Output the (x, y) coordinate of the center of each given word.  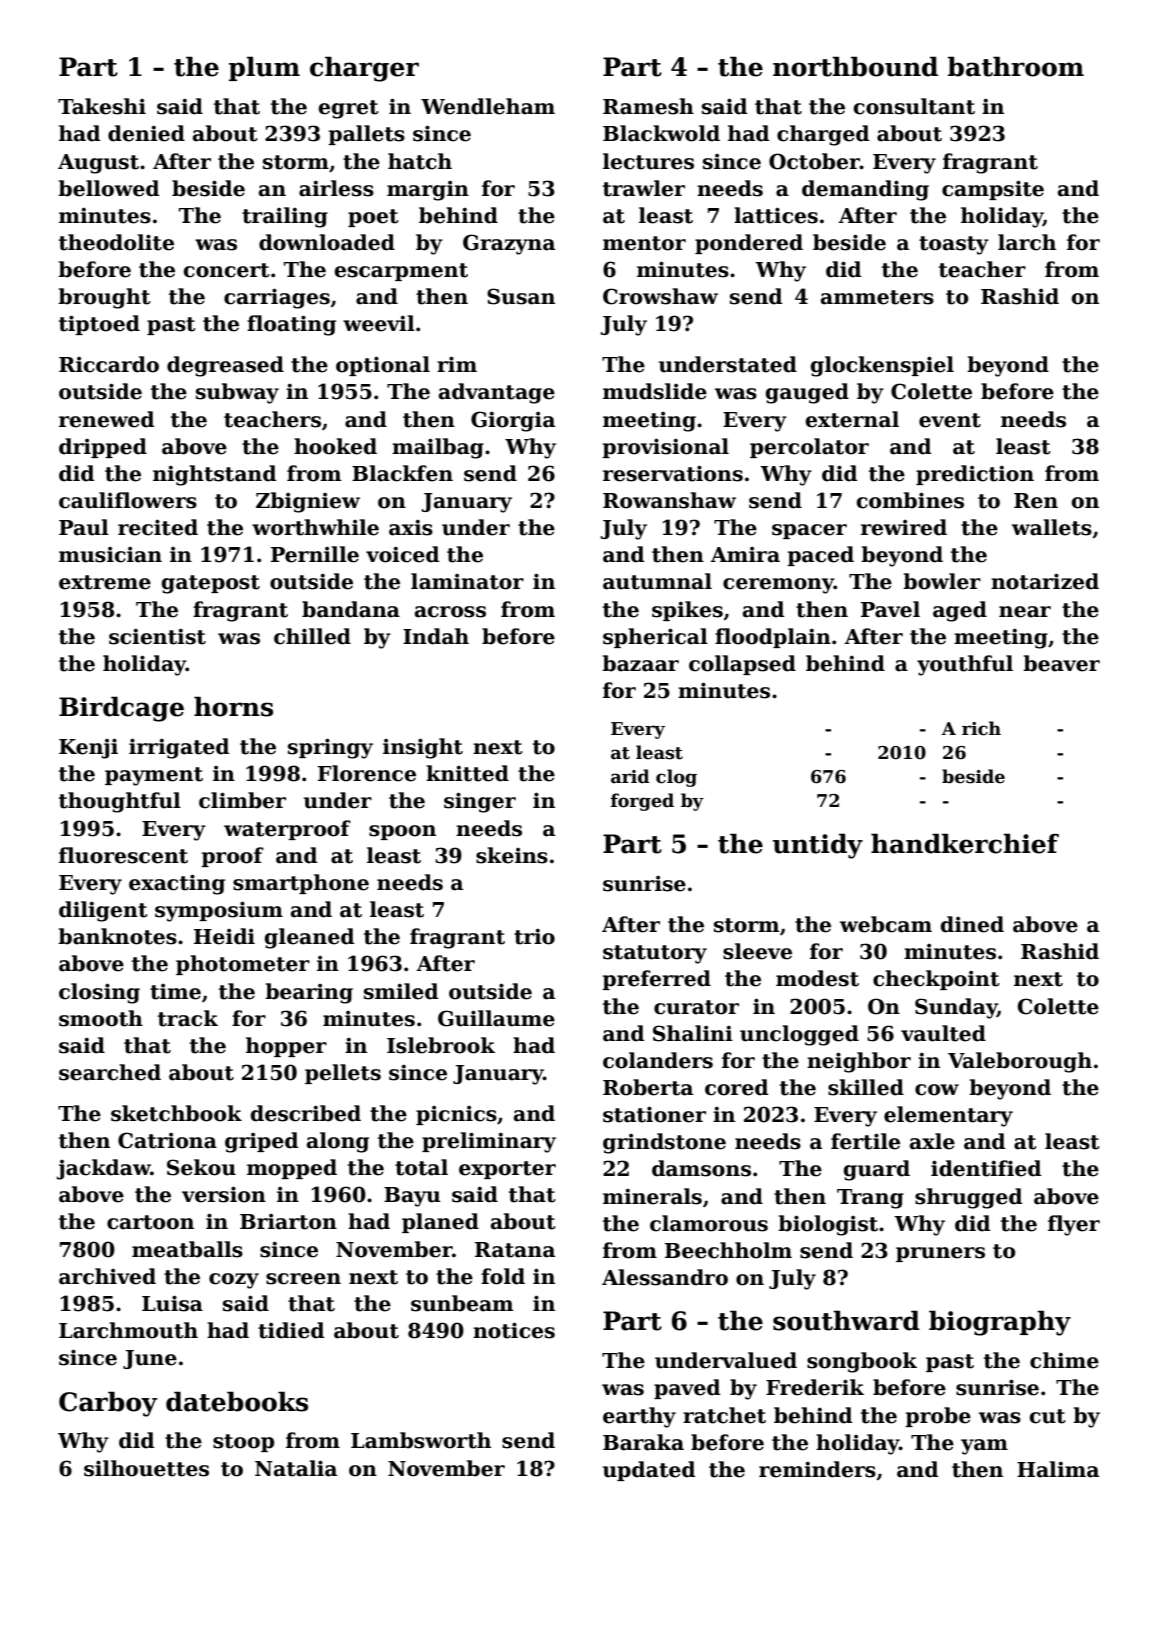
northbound (855, 66)
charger (364, 69)
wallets (1052, 527)
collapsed (742, 665)
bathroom (1016, 66)
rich (981, 728)
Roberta (648, 1087)
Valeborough (1020, 1062)
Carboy (108, 1404)
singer (480, 802)
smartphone (301, 884)
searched (110, 1072)
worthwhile (315, 527)
